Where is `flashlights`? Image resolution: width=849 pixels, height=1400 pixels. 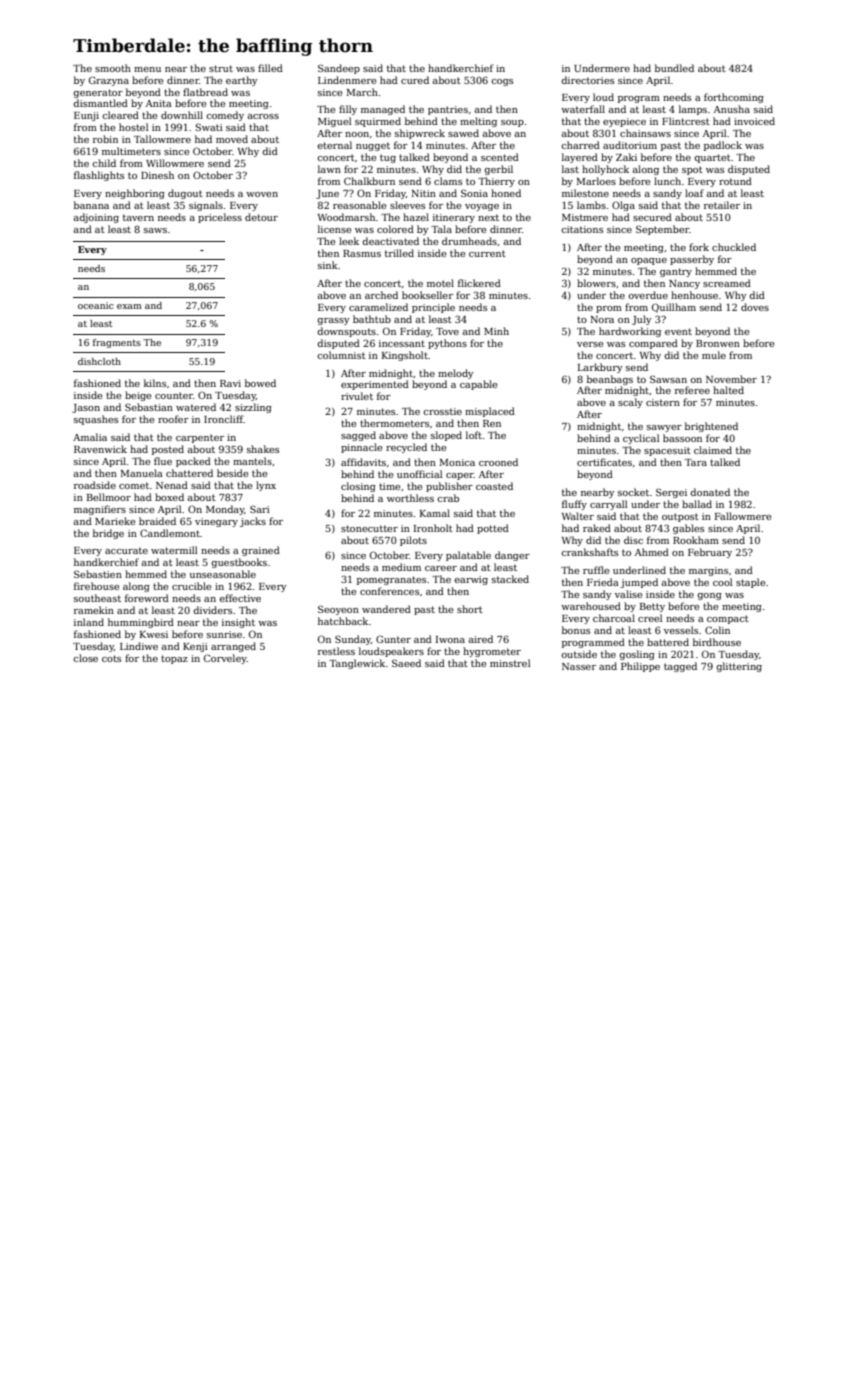
flashlights is located at coordinates (99, 176).
